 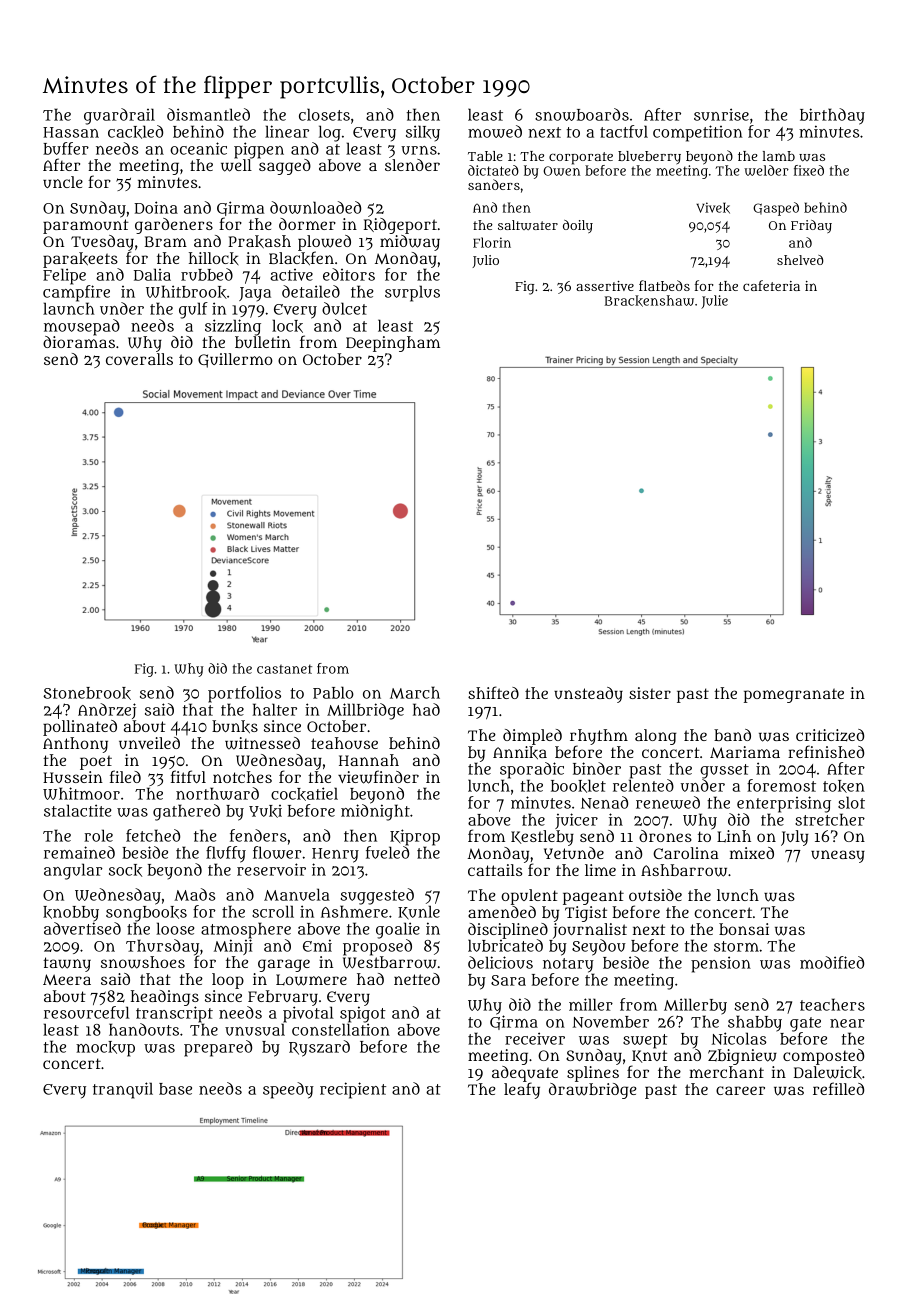 I want to click on tranquil, so click(x=123, y=1090).
